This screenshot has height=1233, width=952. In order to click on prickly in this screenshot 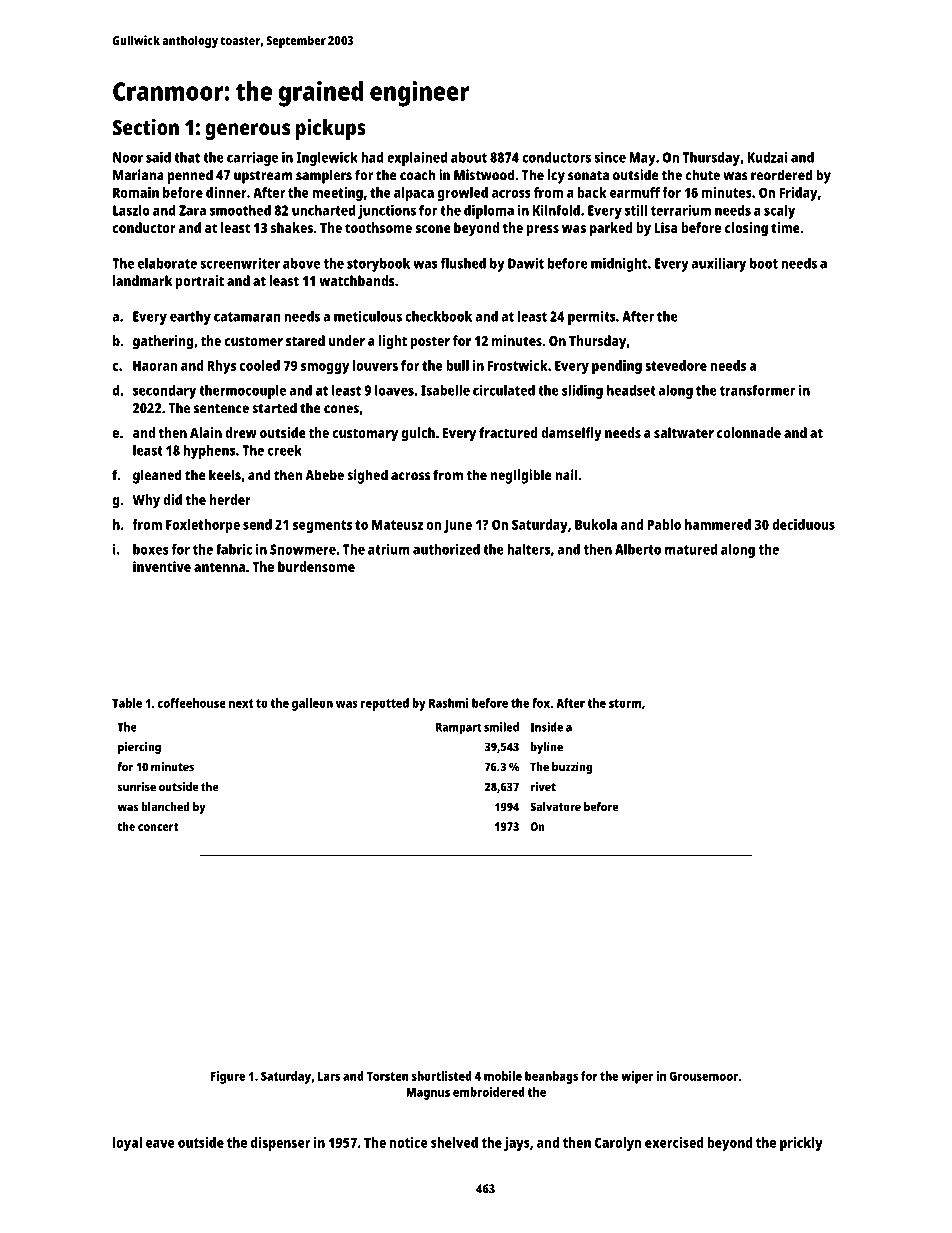, I will do `click(801, 1144)`.
